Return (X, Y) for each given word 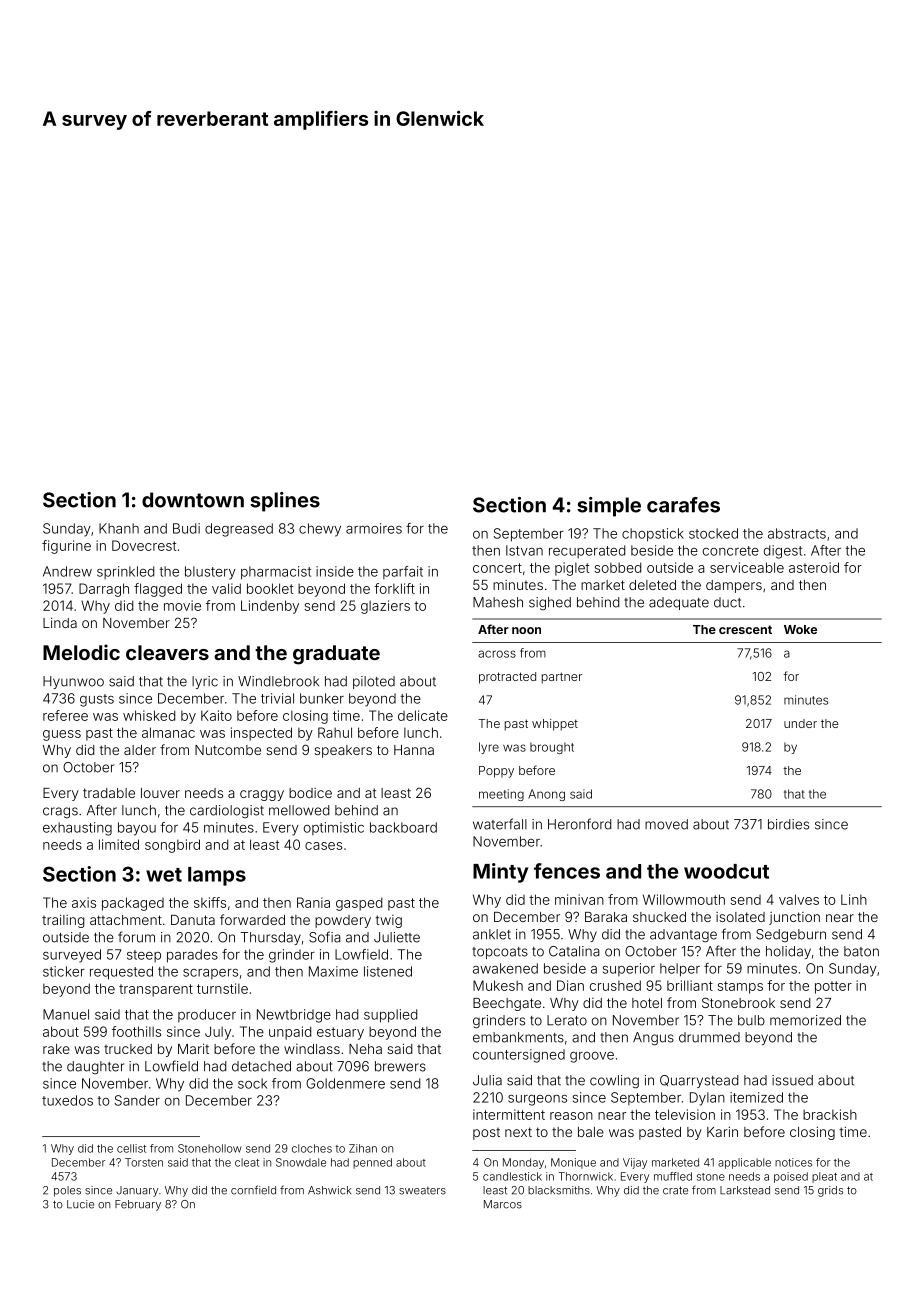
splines (285, 502)
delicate (423, 715)
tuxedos (67, 1100)
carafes (683, 505)
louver (160, 793)
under (800, 723)
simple (609, 507)
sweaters (422, 1191)
